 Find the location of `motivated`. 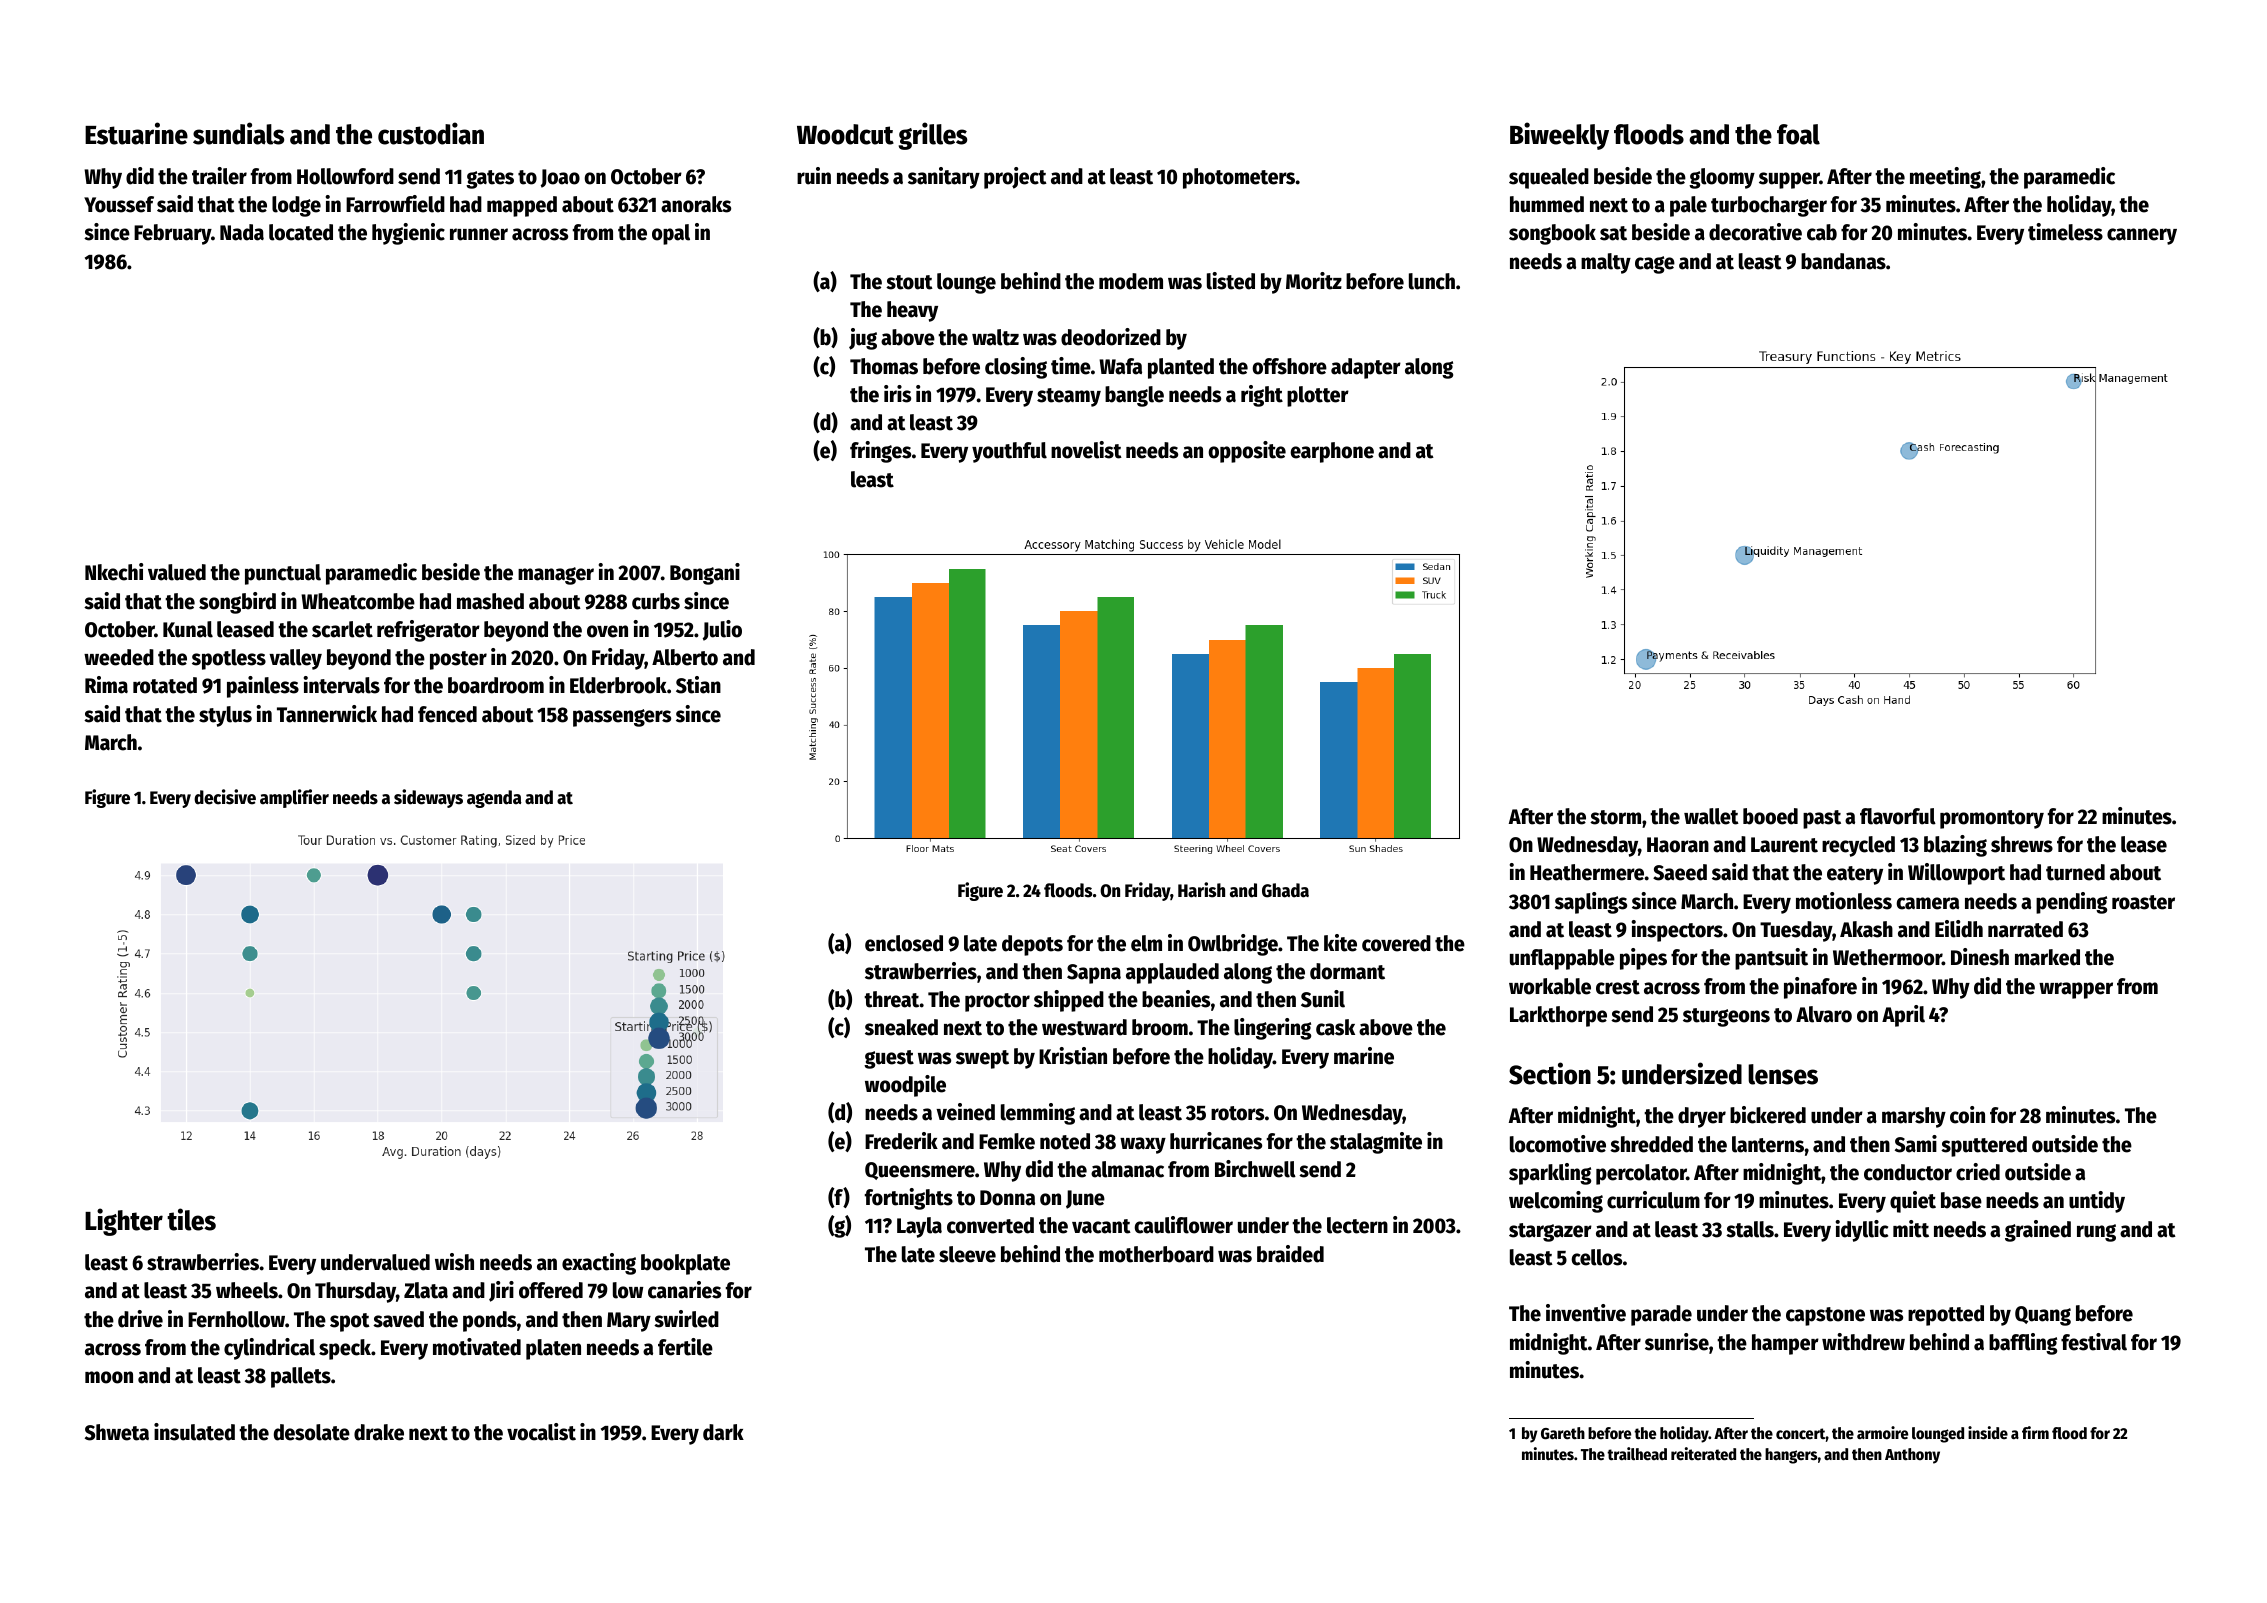

motivated is located at coordinates (477, 1347).
